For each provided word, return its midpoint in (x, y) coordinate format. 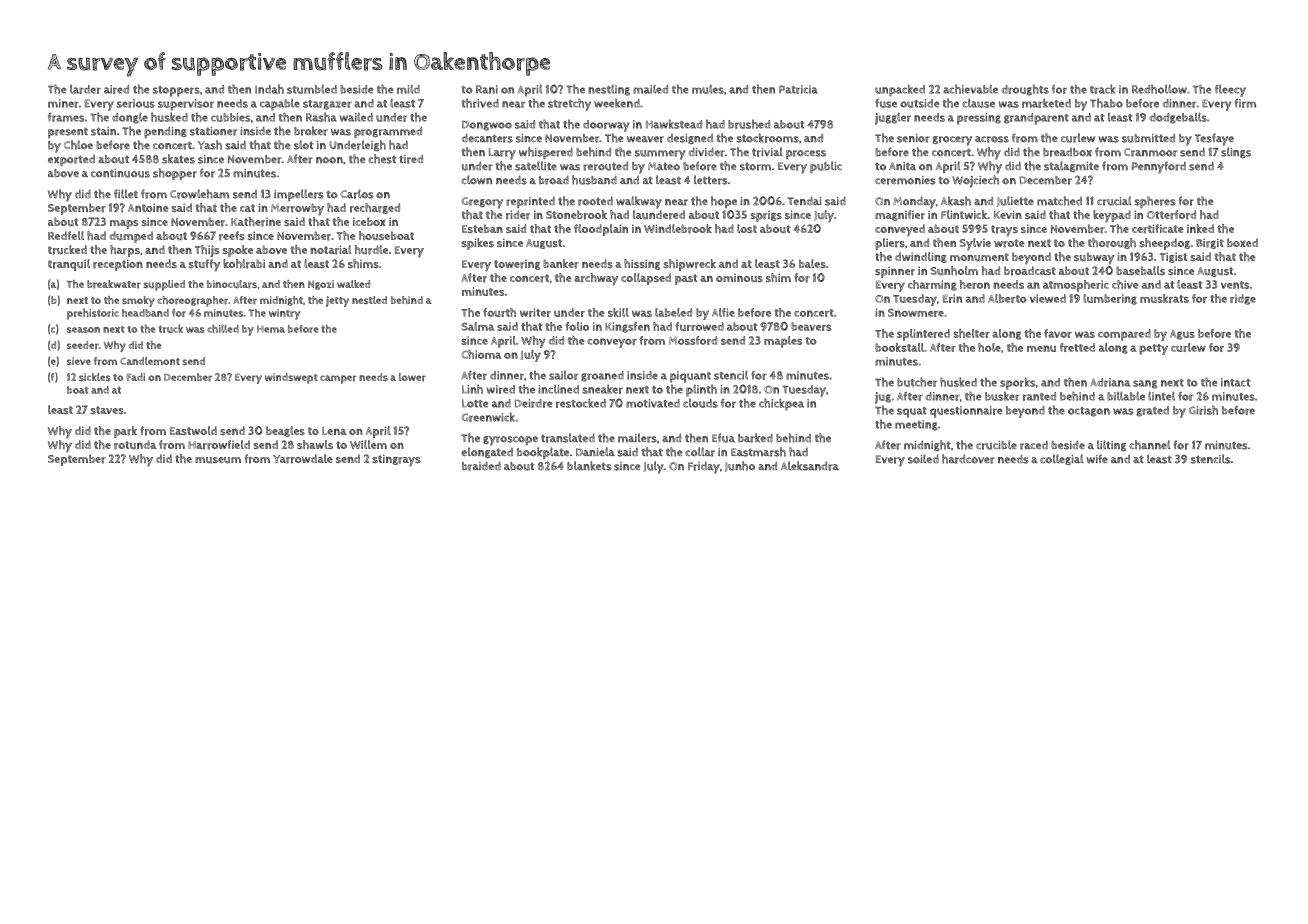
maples (783, 342)
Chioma (481, 354)
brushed (749, 124)
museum (218, 460)
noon (329, 160)
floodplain (601, 230)
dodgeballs (1178, 118)
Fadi (136, 377)
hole (989, 347)
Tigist (1174, 257)
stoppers (176, 91)
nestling (609, 90)
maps (124, 224)
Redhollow (1159, 89)
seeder (83, 345)
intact (1235, 382)
